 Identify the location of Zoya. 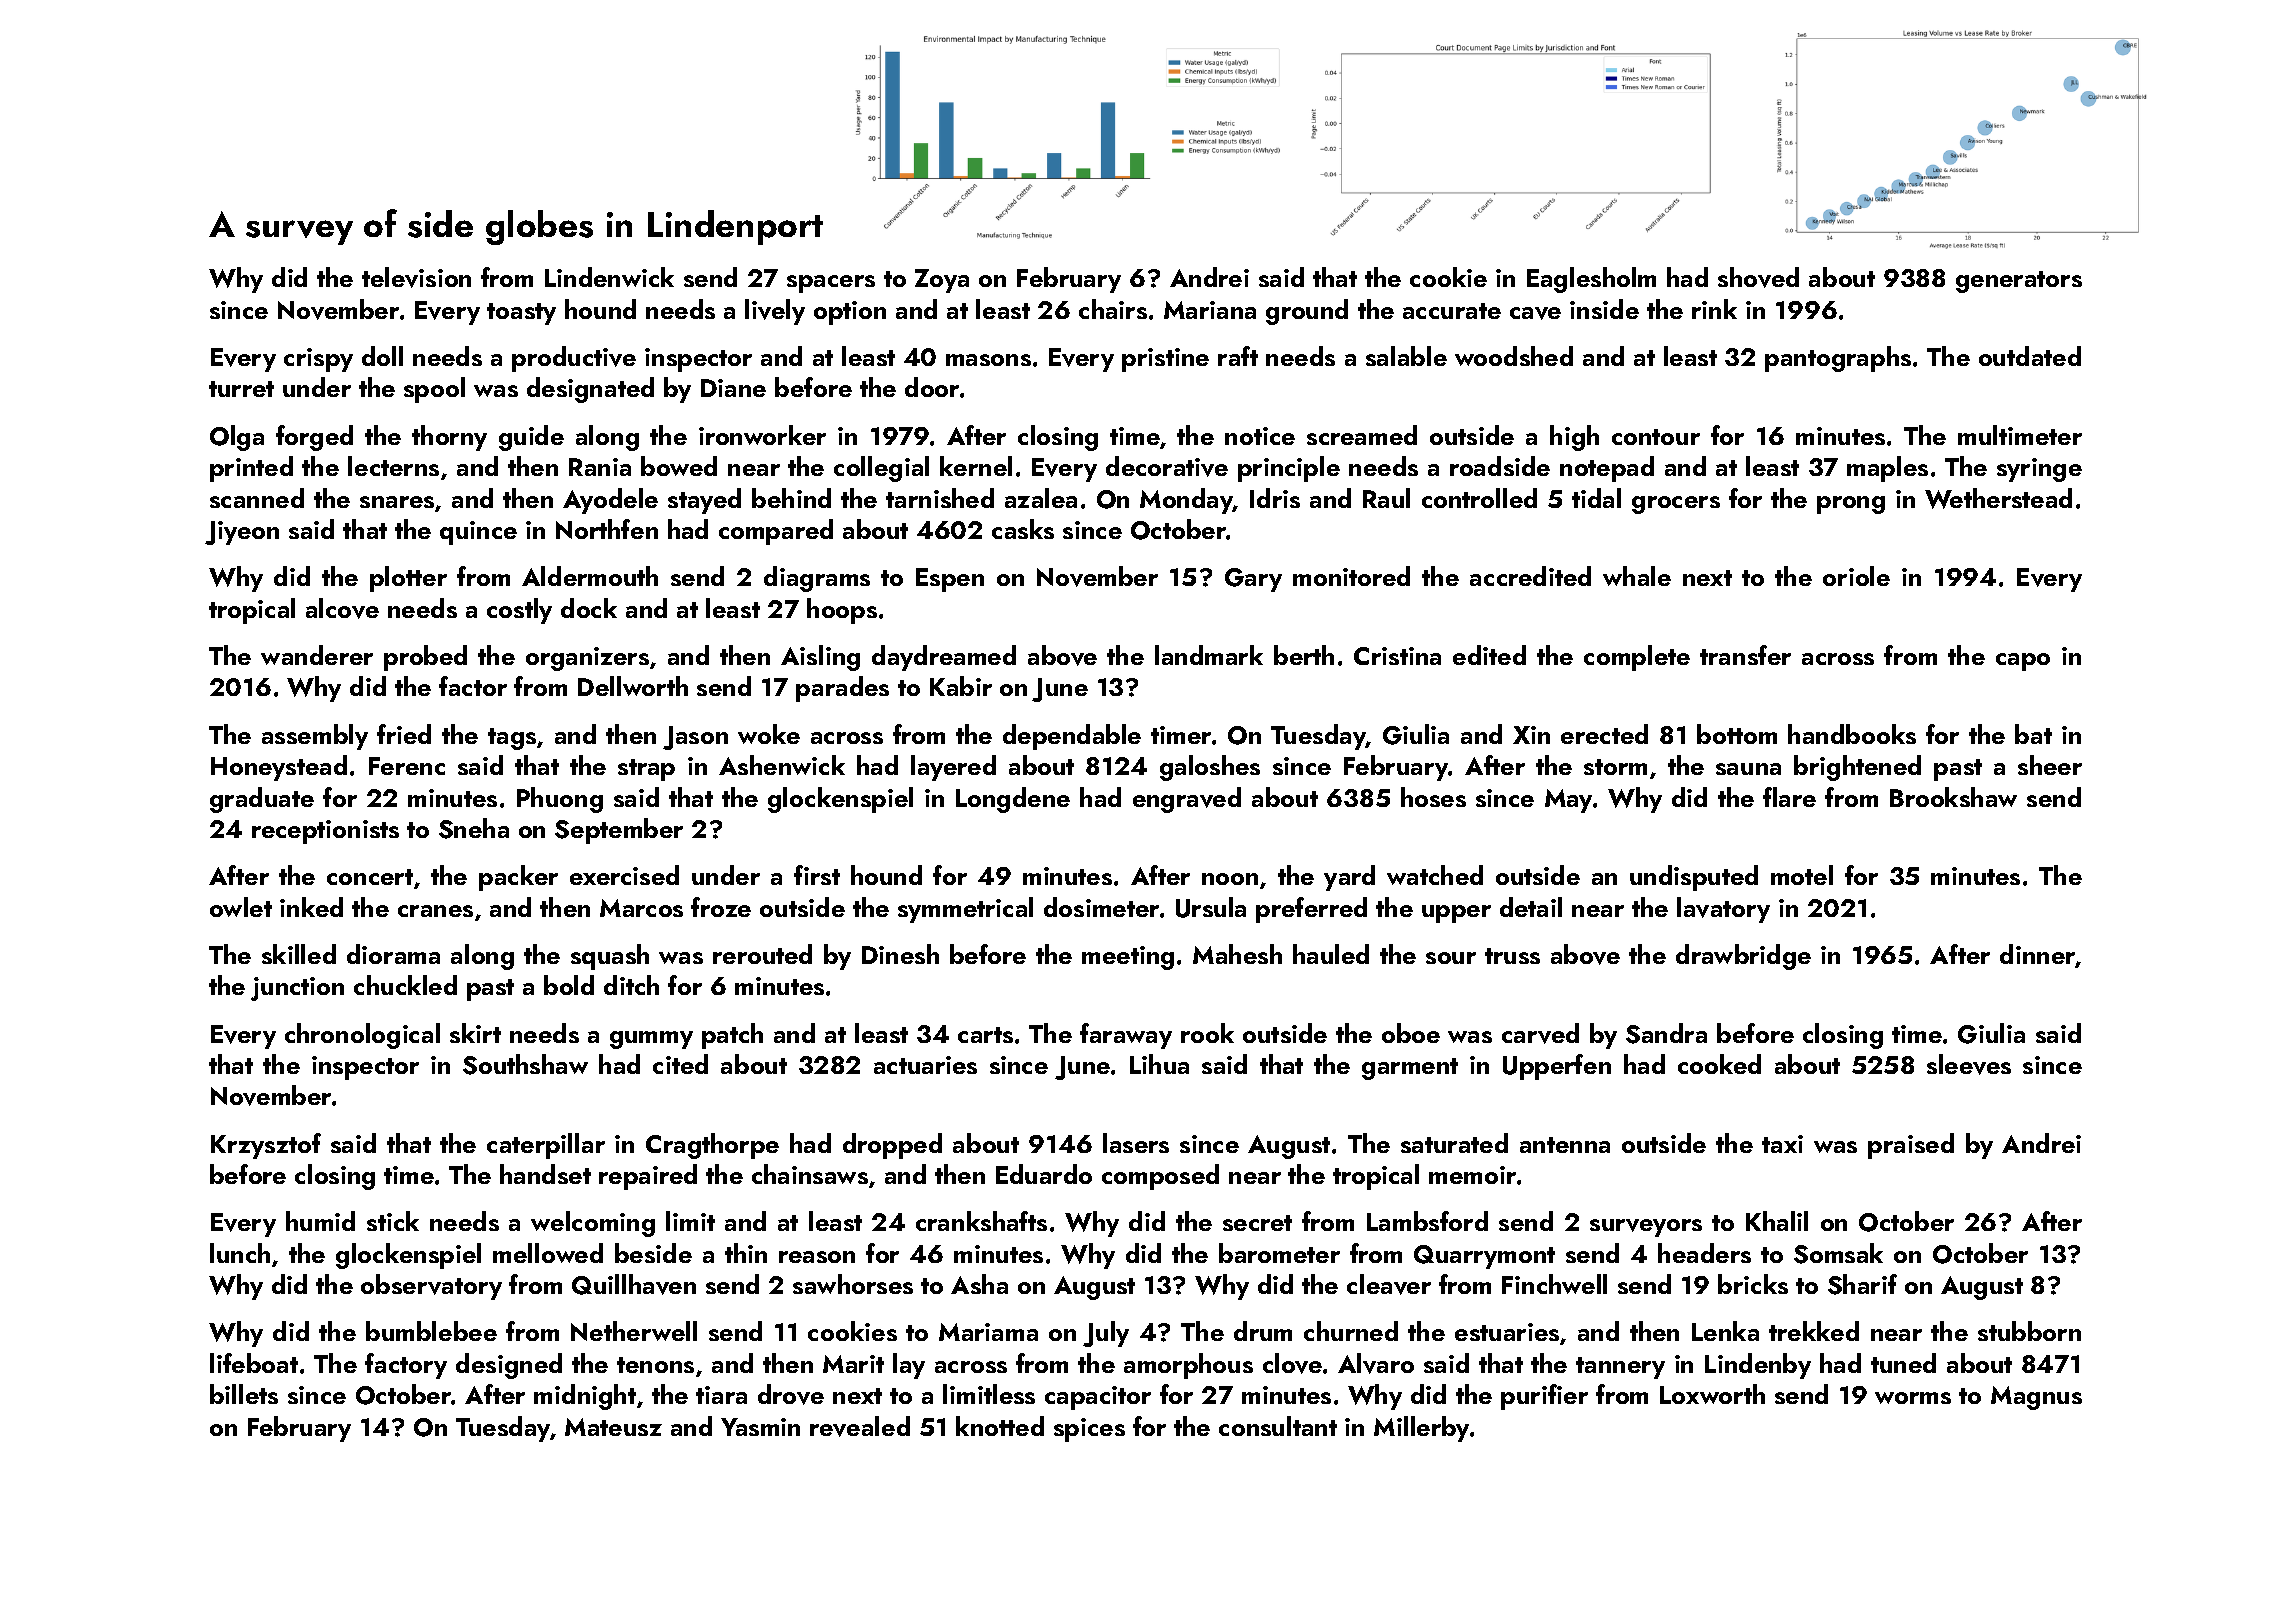
(942, 281).
